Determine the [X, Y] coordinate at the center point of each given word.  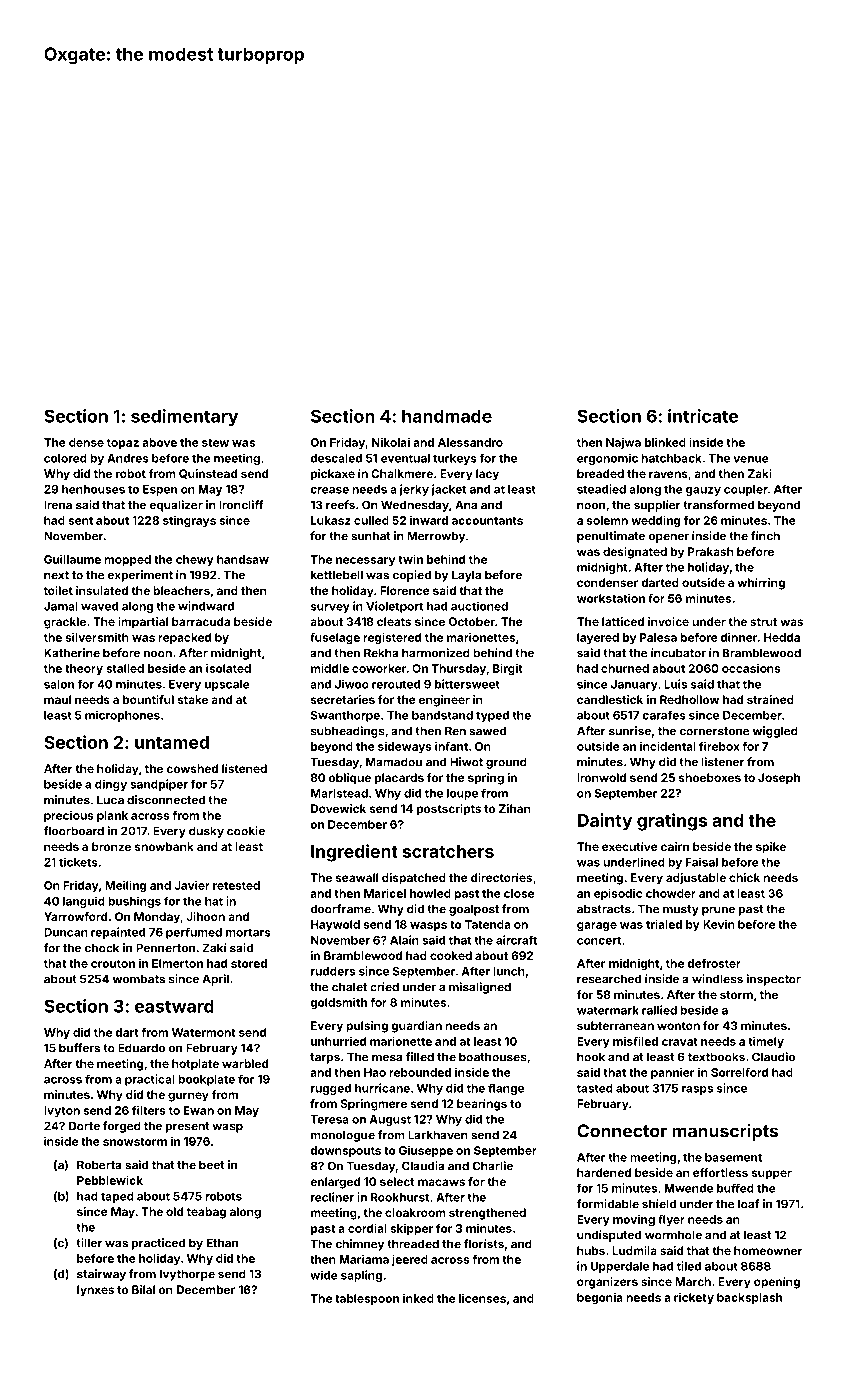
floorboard [74, 831]
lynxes [95, 1291]
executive [630, 846]
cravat [680, 1042]
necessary [365, 561]
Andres [128, 458]
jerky [414, 490]
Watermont [203, 1032]
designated [635, 553]
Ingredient [354, 853]
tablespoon [367, 1299]
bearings [482, 1105]
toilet [58, 590]
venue [751, 459]
